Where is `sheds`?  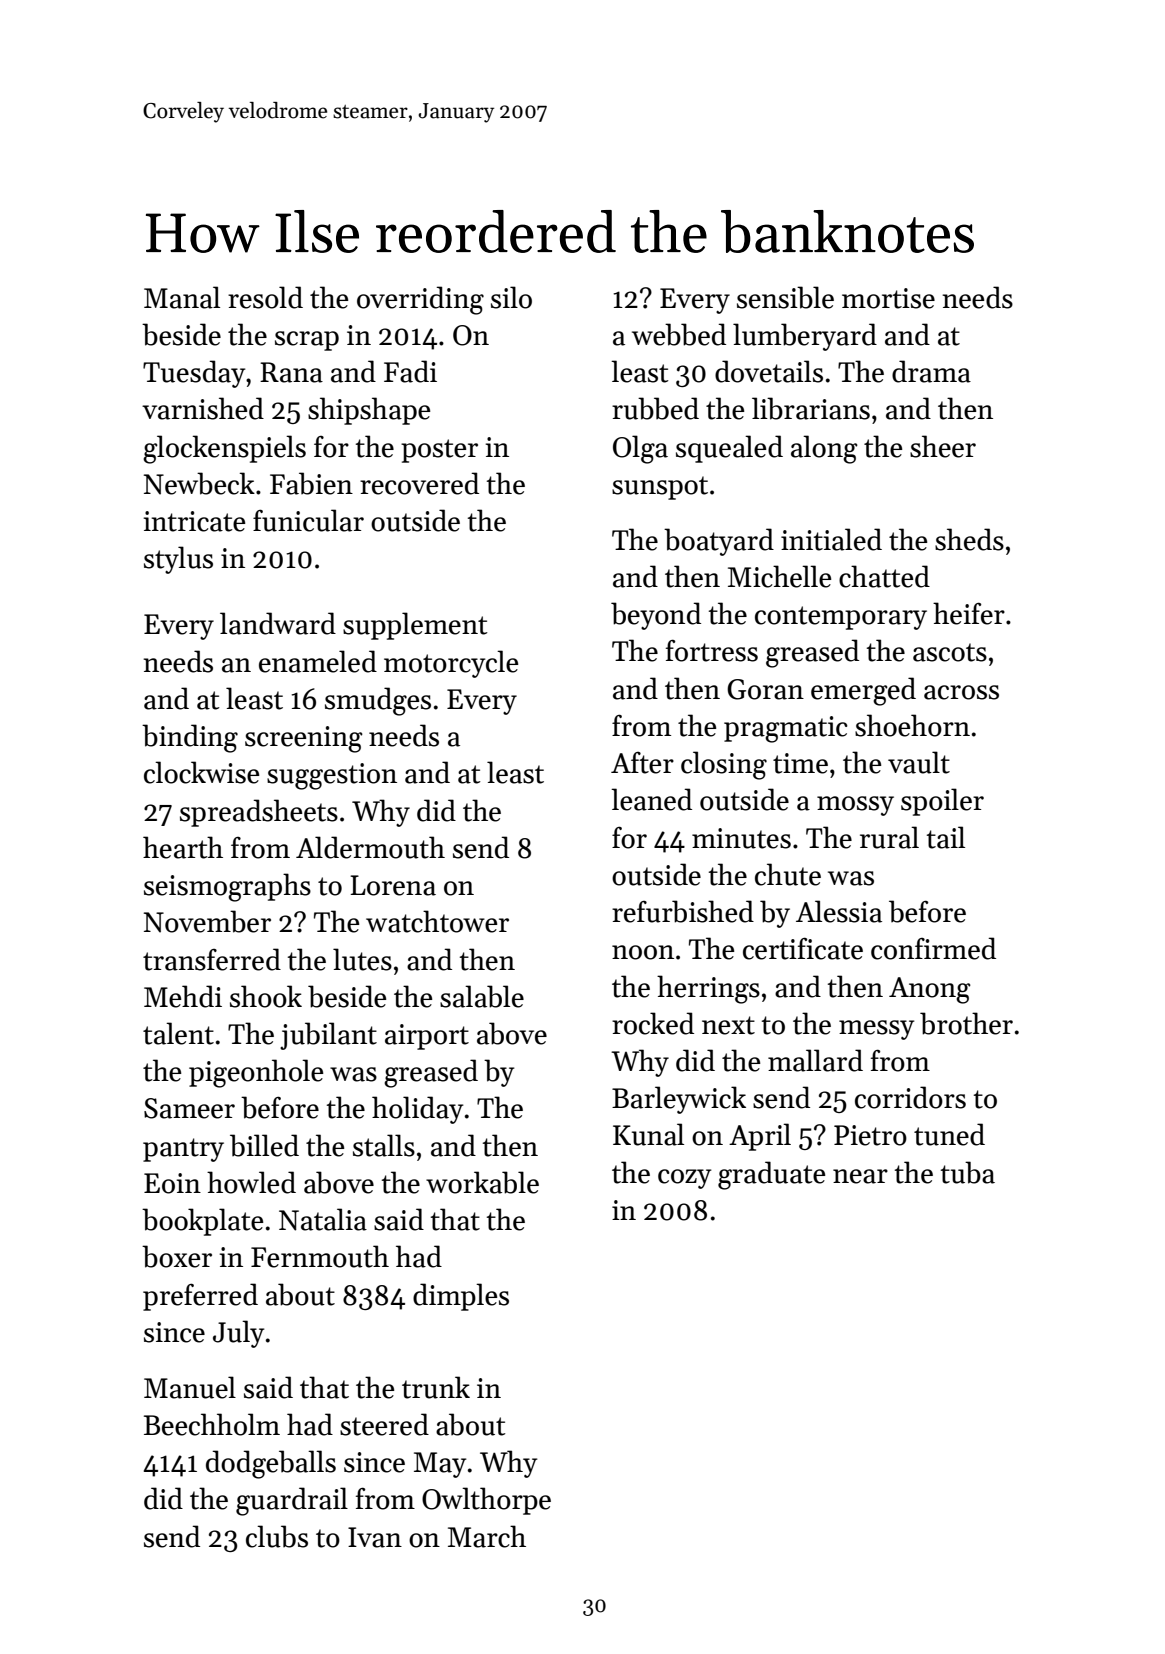 sheds is located at coordinates (969, 539).
